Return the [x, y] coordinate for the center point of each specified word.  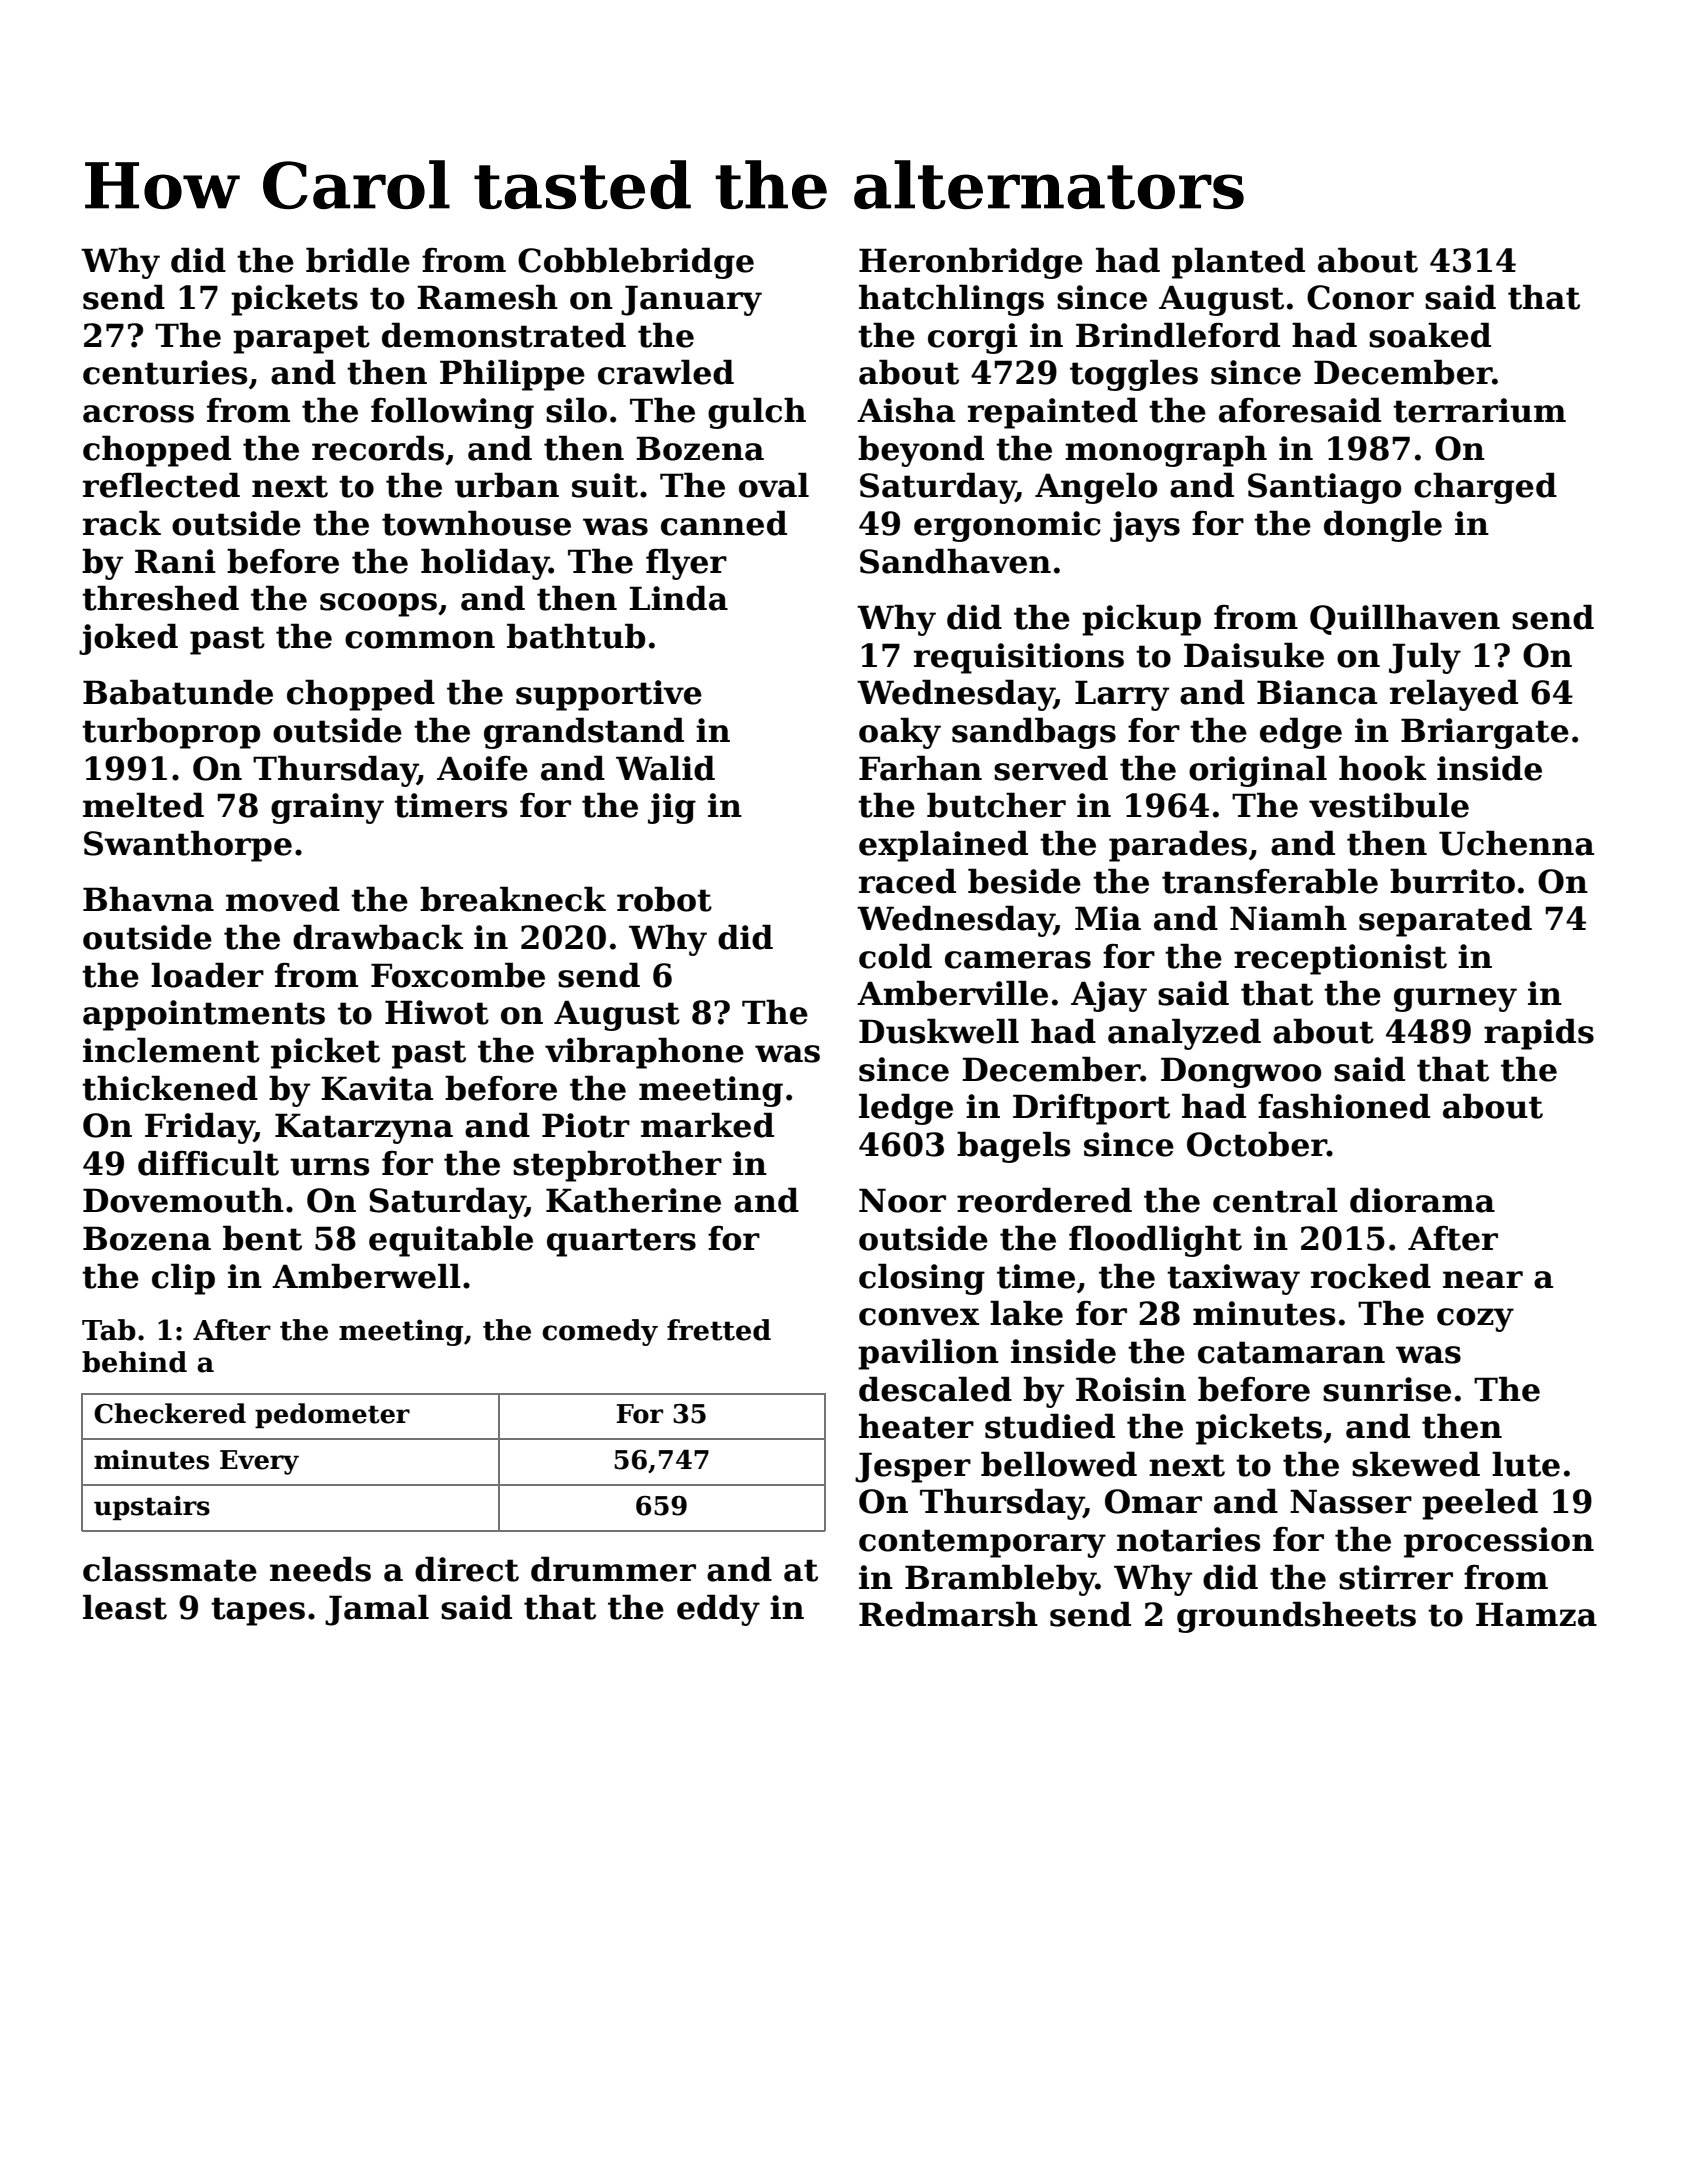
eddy [718, 1610]
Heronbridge [971, 263]
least [125, 1607]
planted [1238, 263]
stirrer [1396, 1577]
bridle [358, 260]
